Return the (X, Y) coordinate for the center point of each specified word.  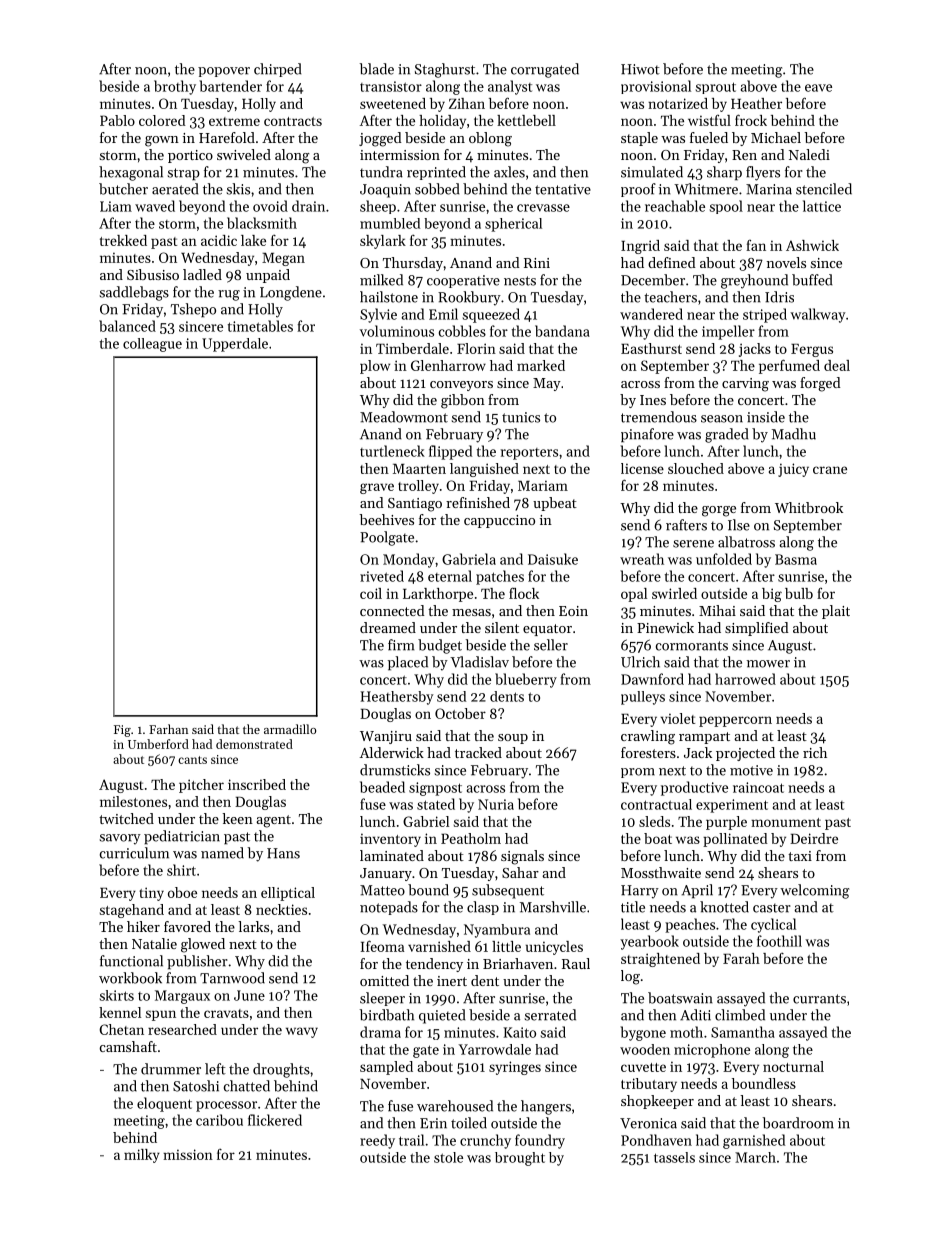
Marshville (553, 907)
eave (818, 88)
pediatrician (182, 837)
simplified (757, 629)
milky (142, 1156)
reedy (377, 1141)
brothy (175, 87)
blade (377, 69)
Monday (409, 560)
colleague (152, 345)
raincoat (758, 787)
